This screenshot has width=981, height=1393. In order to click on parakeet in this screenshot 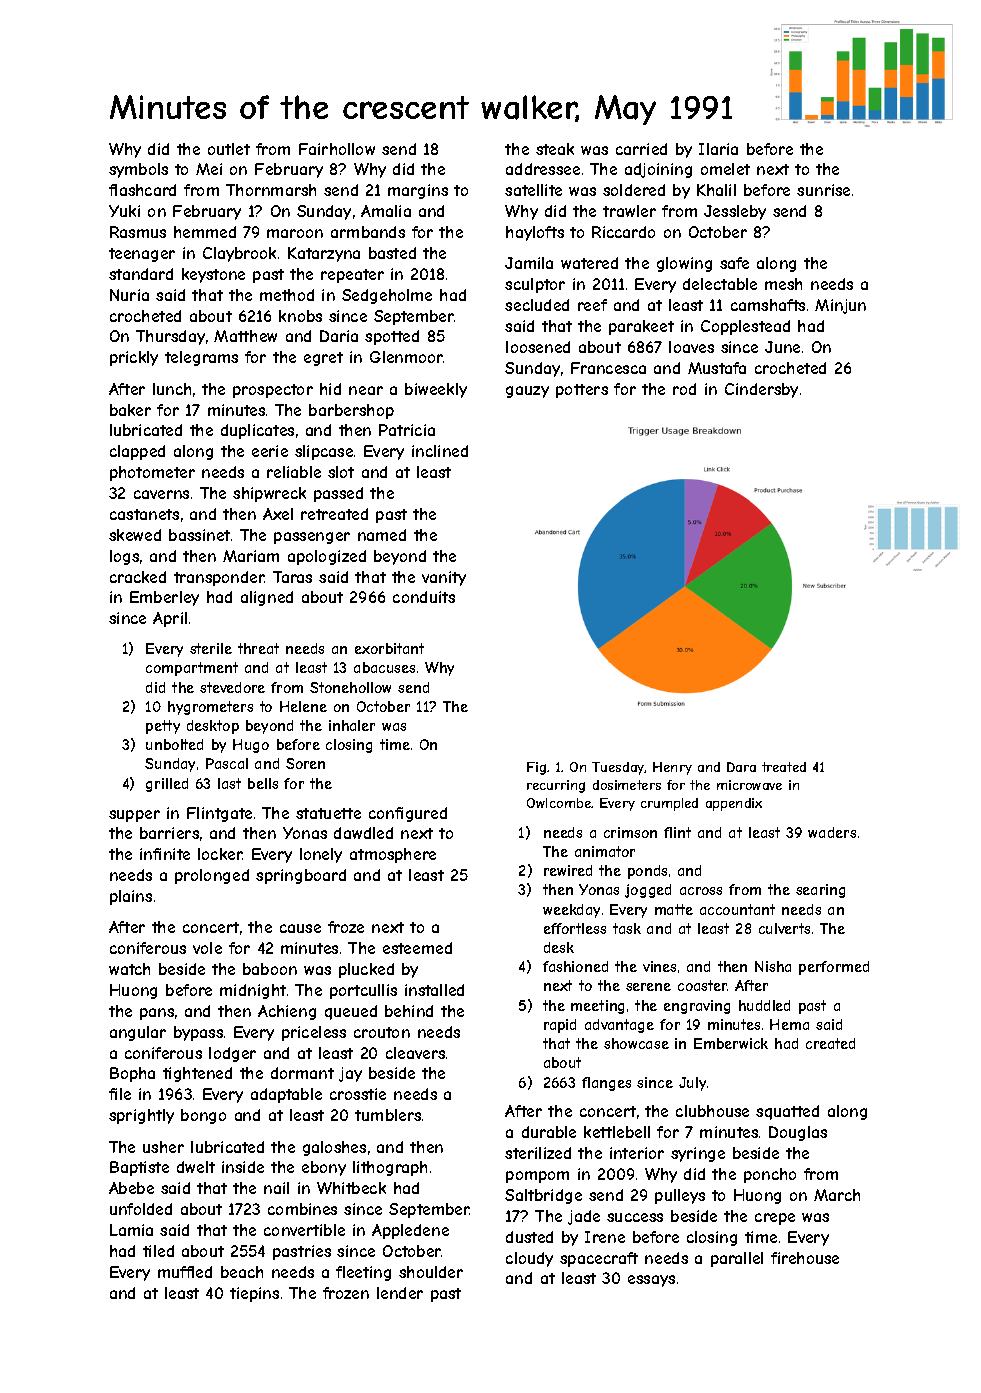, I will do `click(641, 327)`.
